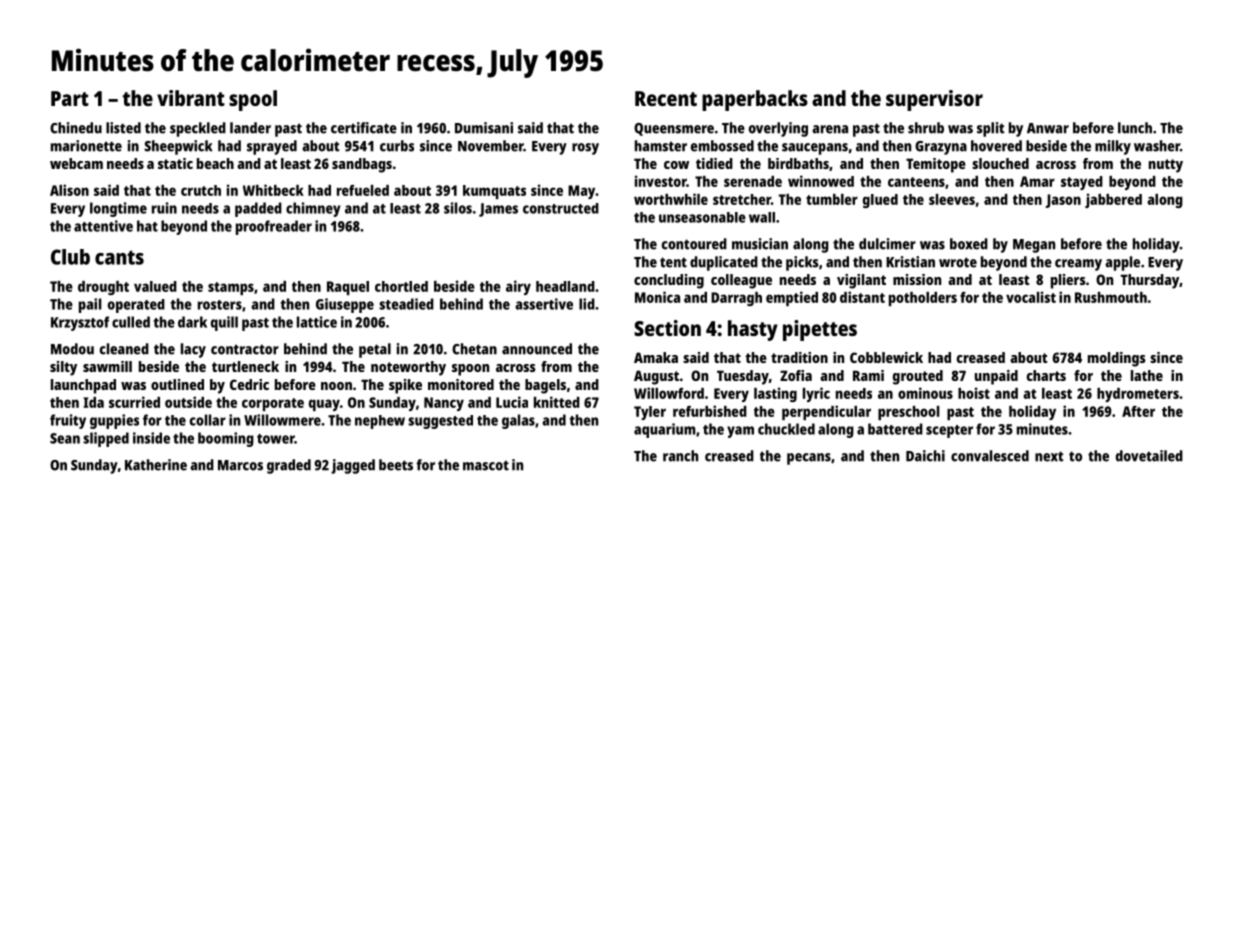 The image size is (1233, 952). Describe the element at coordinates (990, 129) in the screenshot. I see `split` at that location.
